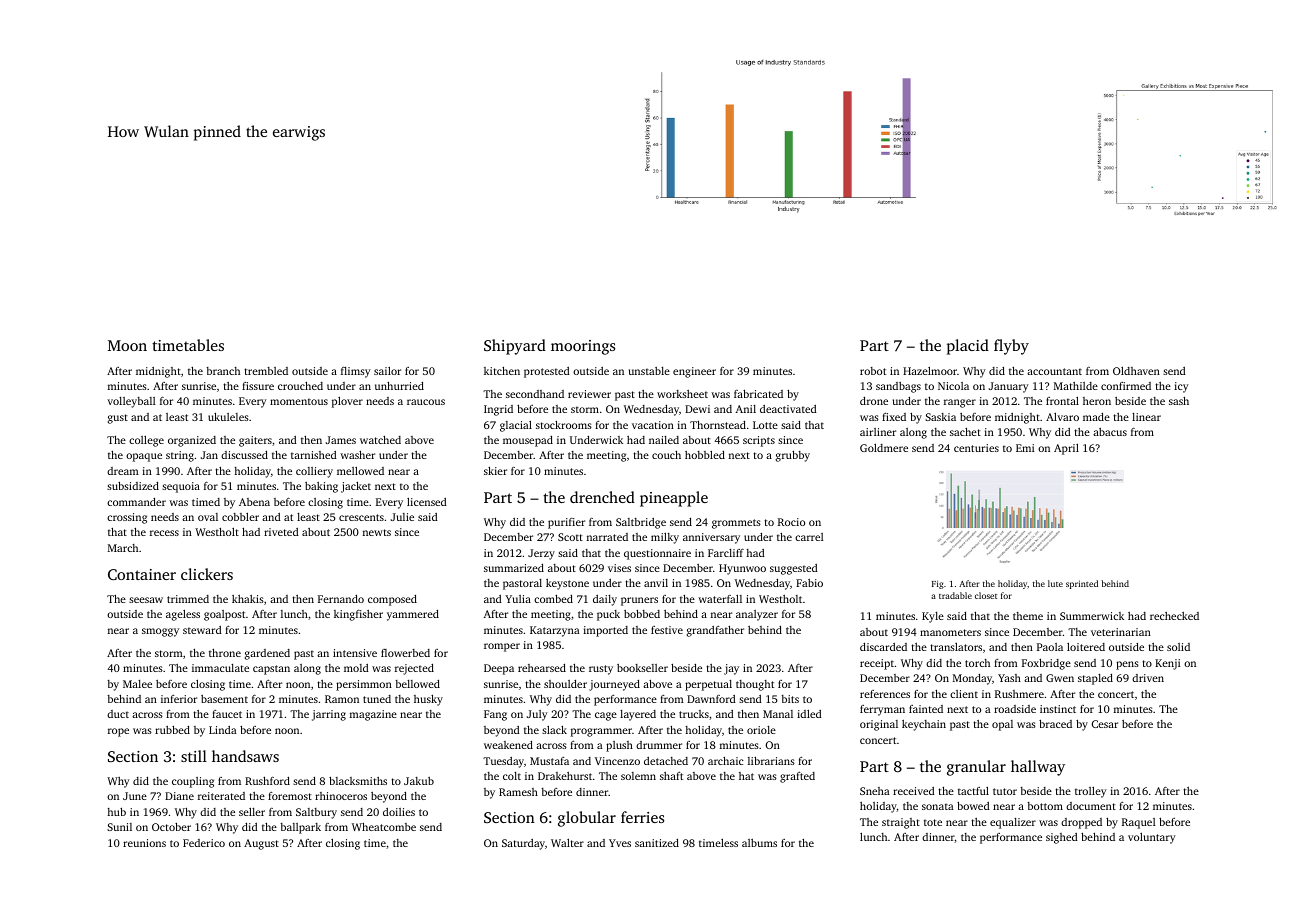  What do you see at coordinates (694, 372) in the screenshot?
I see `engineer` at bounding box center [694, 372].
